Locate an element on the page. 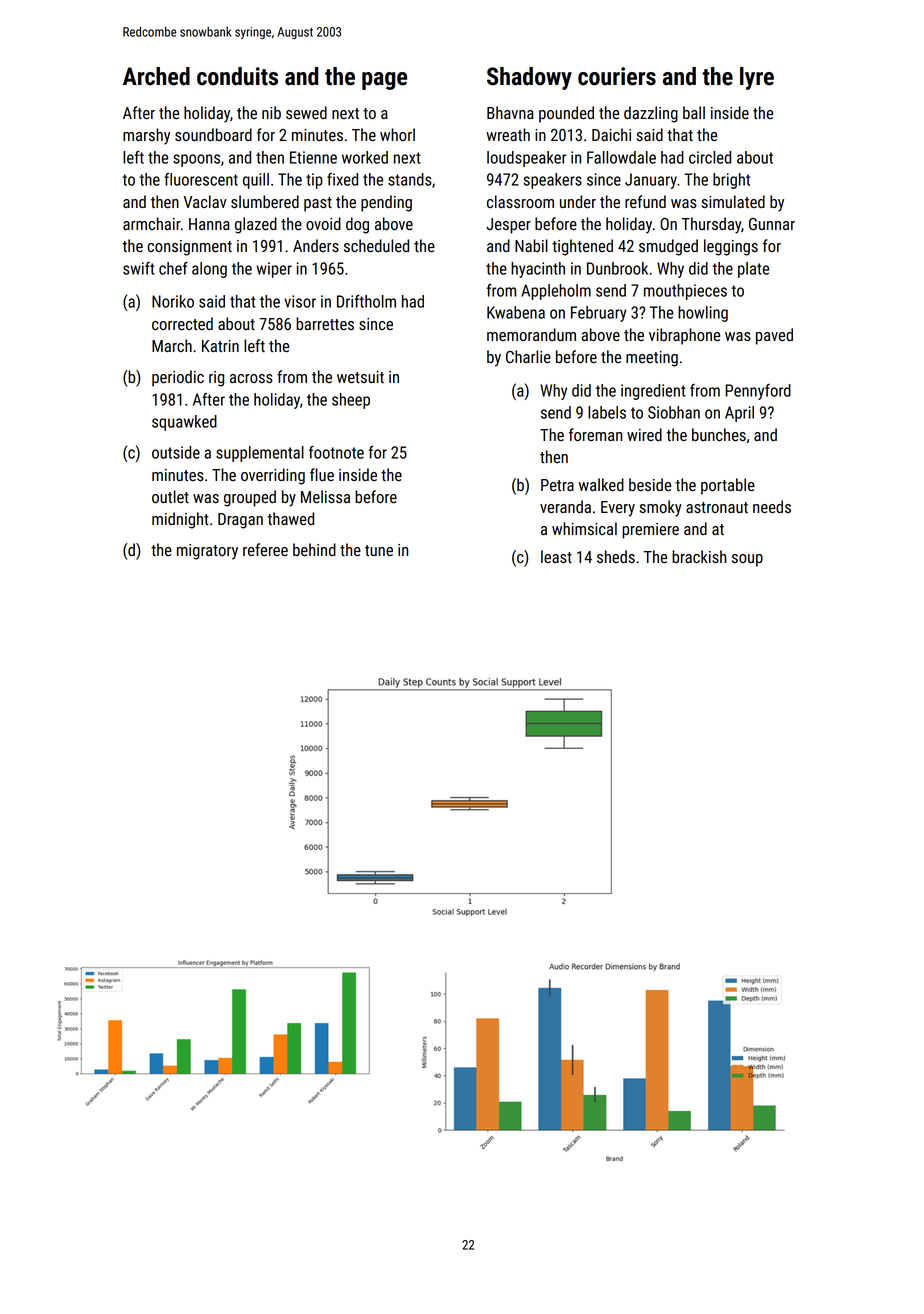 This document has height=1314, width=924. squawked is located at coordinates (184, 423).
